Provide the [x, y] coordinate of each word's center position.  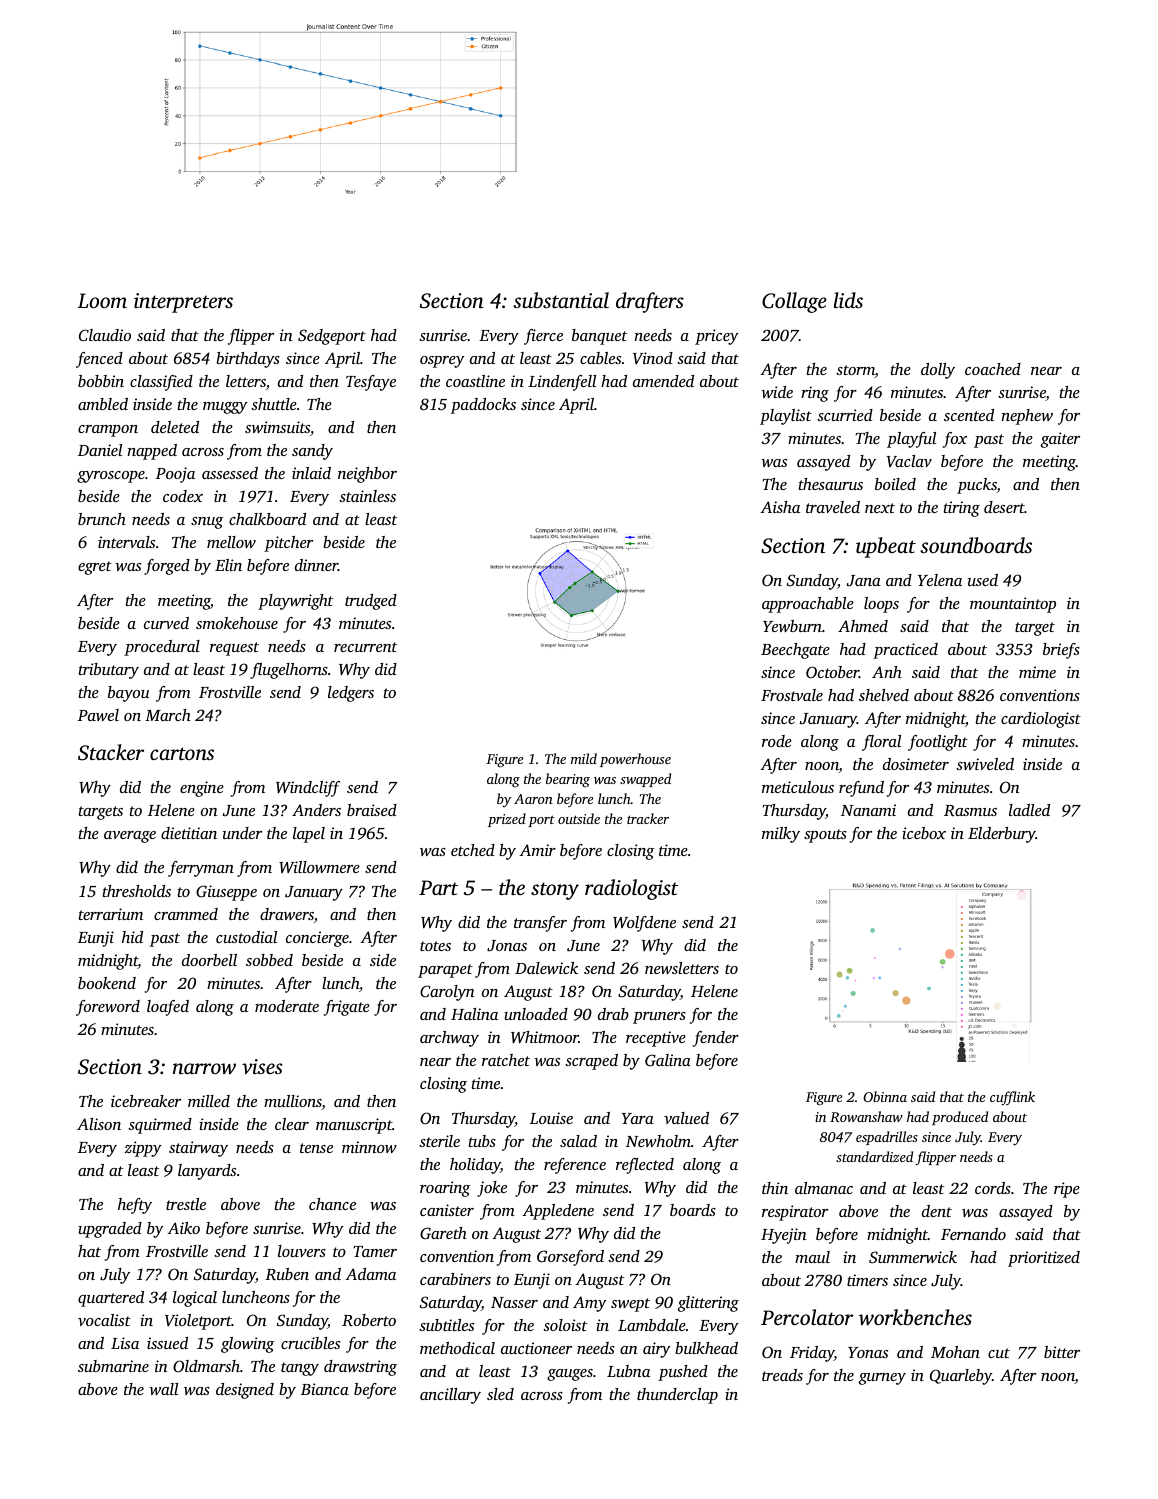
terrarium [111, 914]
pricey [716, 337]
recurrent [365, 647]
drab [613, 1014]
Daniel [100, 450]
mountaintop [1013, 605]
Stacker [111, 752]
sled [500, 1394]
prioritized [1044, 1259]
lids [848, 300]
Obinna [885, 1096]
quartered [111, 1299]
